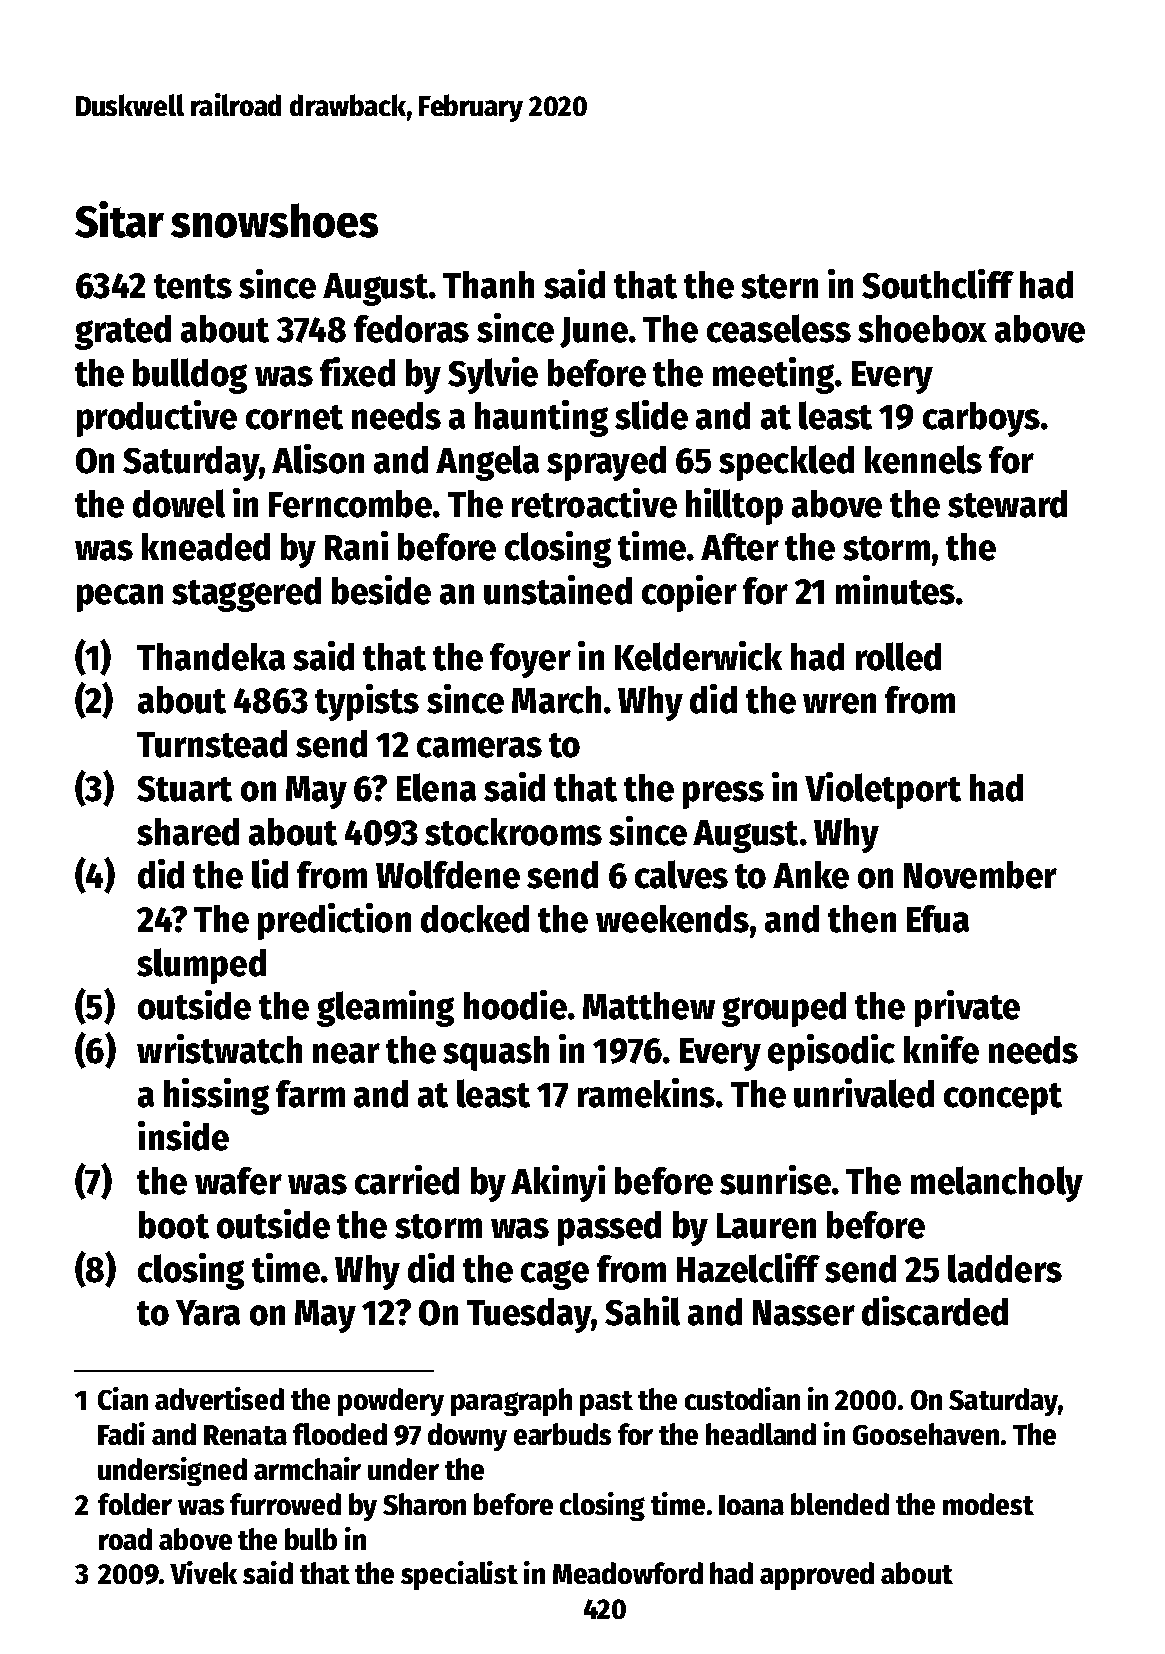 The image size is (1165, 1654). What do you see at coordinates (488, 285) in the screenshot?
I see `Thanh` at bounding box center [488, 285].
